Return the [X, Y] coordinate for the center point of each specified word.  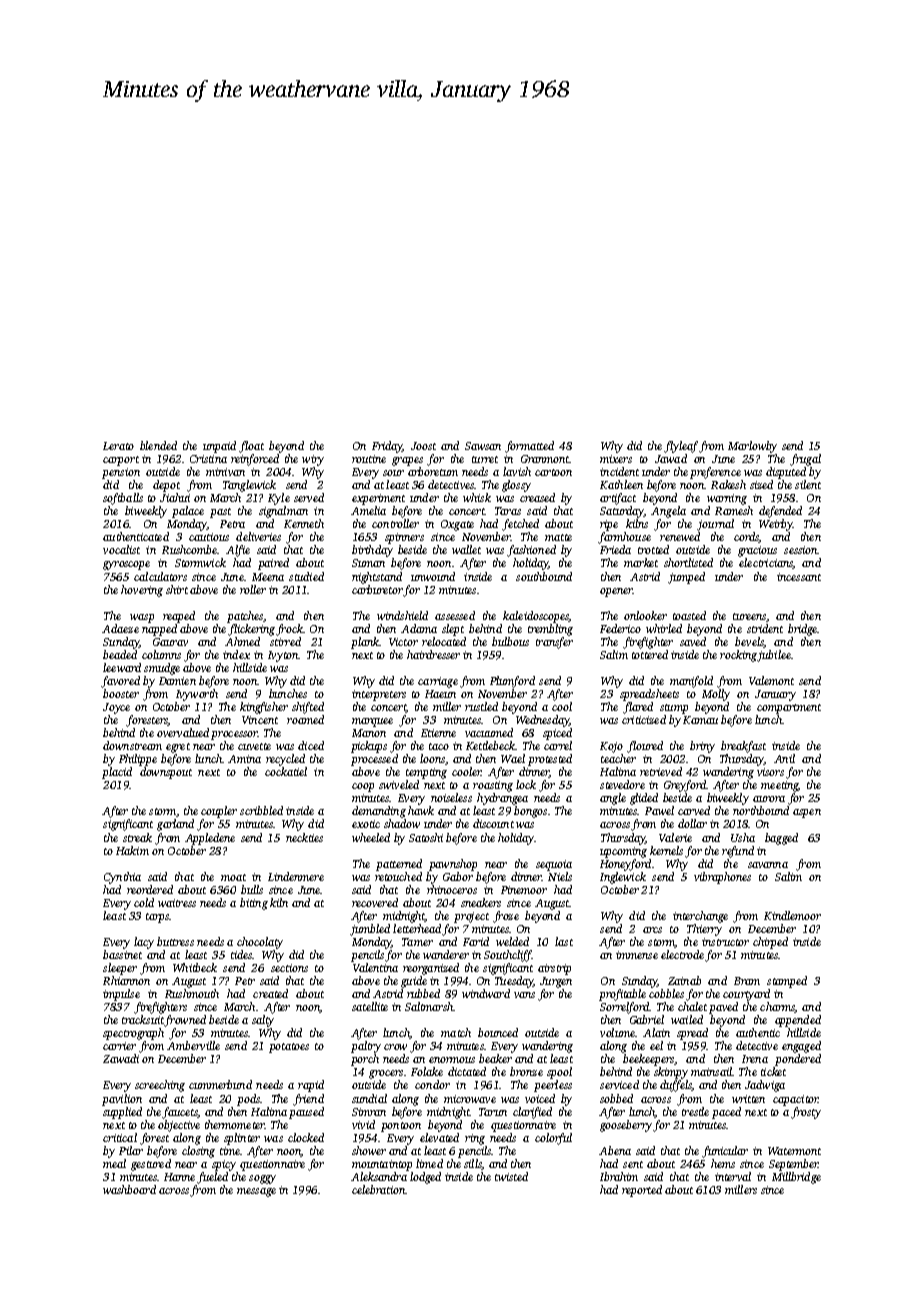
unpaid [219, 447]
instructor [725, 942]
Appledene [210, 839]
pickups [369, 747]
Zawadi [121, 1058]
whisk [477, 497]
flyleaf [681, 447]
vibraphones [722, 878]
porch [365, 1060]
